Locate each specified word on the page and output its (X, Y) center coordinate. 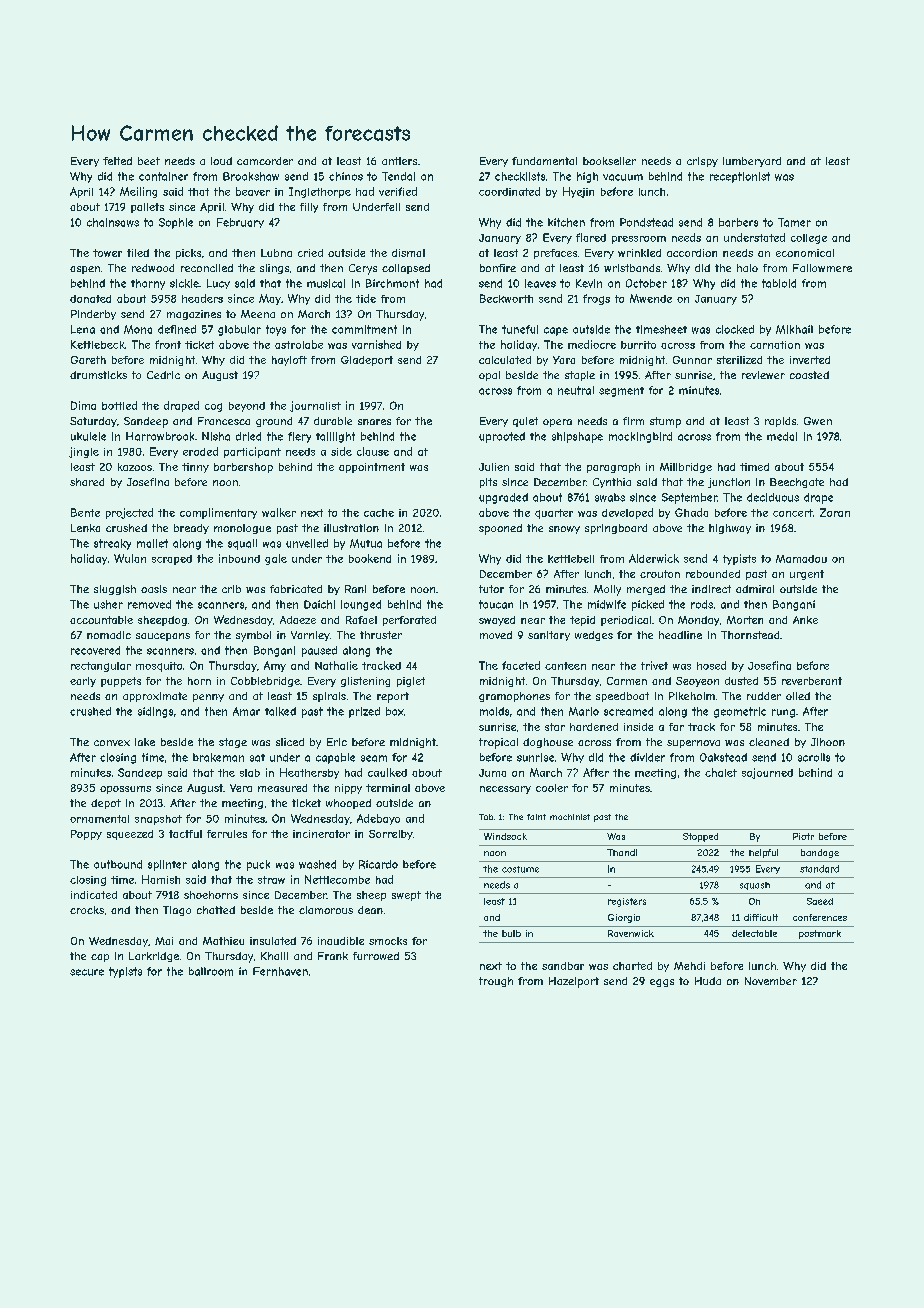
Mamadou (801, 559)
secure (87, 972)
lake (145, 742)
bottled (119, 405)
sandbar (563, 966)
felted (117, 161)
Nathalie (336, 665)
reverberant (812, 681)
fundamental (544, 161)
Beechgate (797, 483)
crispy (702, 162)
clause (373, 451)
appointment (372, 468)
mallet (152, 543)
